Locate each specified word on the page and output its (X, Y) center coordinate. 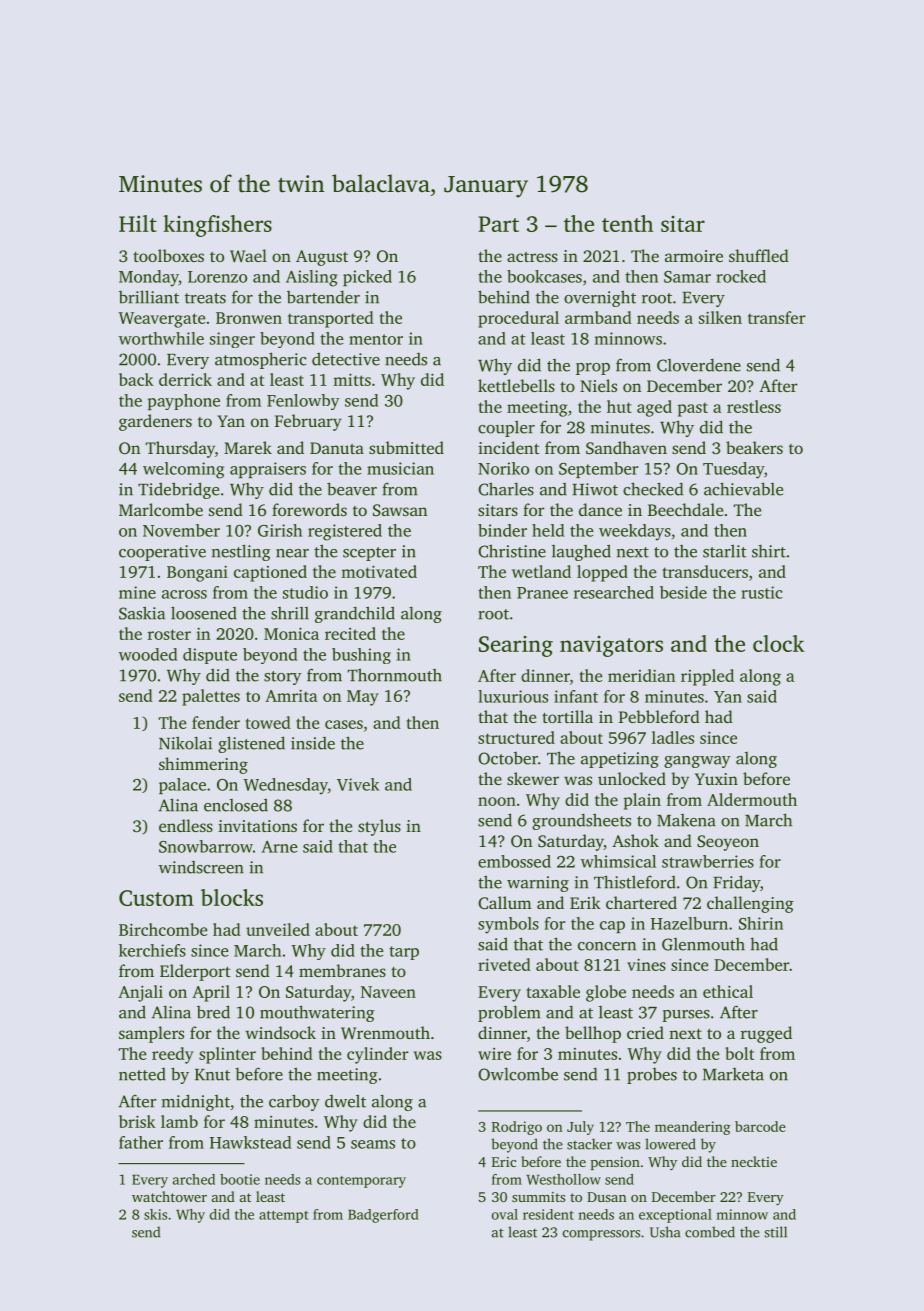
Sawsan (400, 510)
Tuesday (733, 470)
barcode (760, 1126)
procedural (518, 319)
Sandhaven (626, 447)
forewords (309, 509)
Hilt (138, 223)
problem (509, 1013)
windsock (280, 1032)
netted (142, 1074)
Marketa (733, 1074)
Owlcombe (518, 1074)
